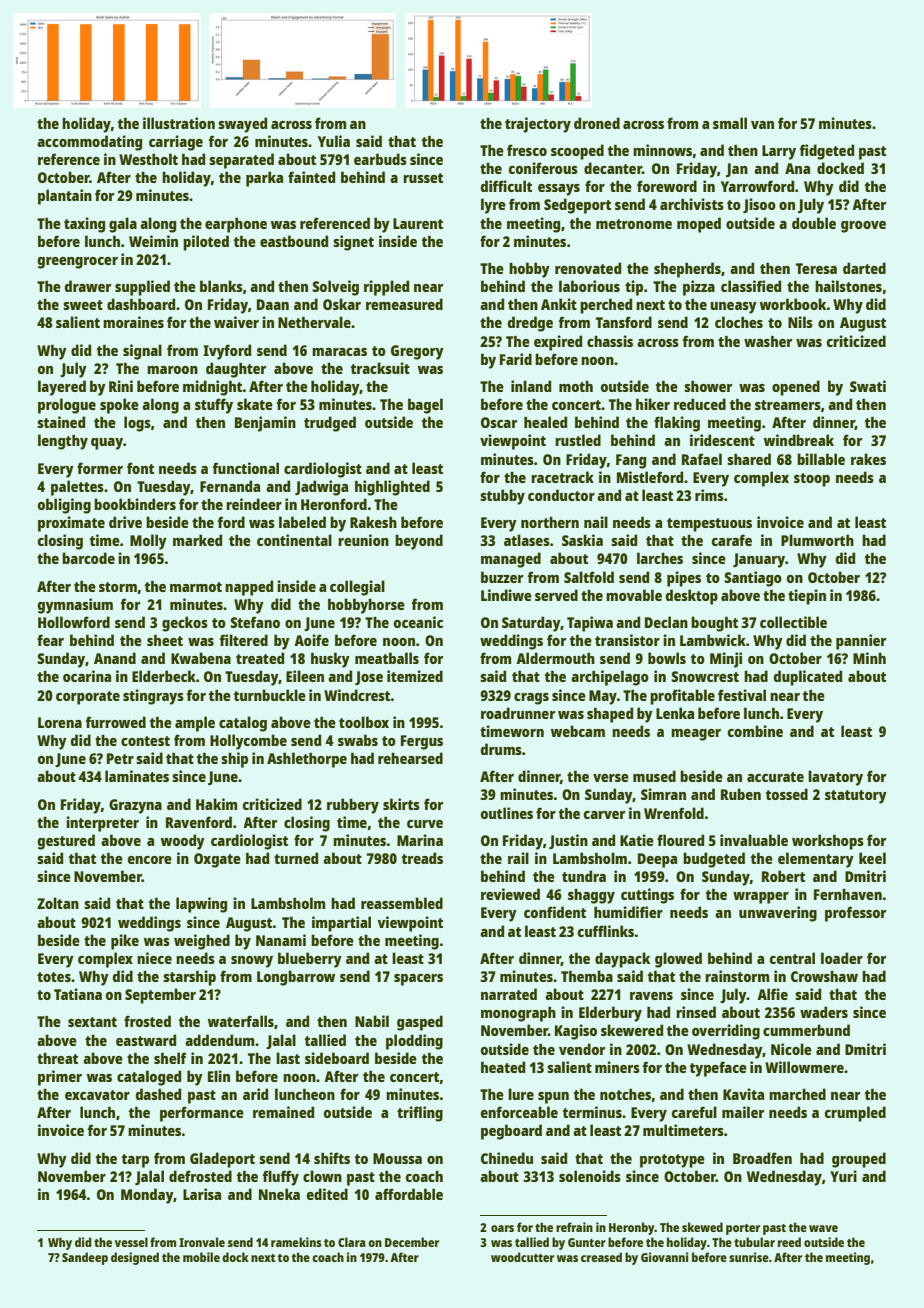 This document has height=1308, width=924. What do you see at coordinates (527, 540) in the document?
I see `atlases` at bounding box center [527, 540].
